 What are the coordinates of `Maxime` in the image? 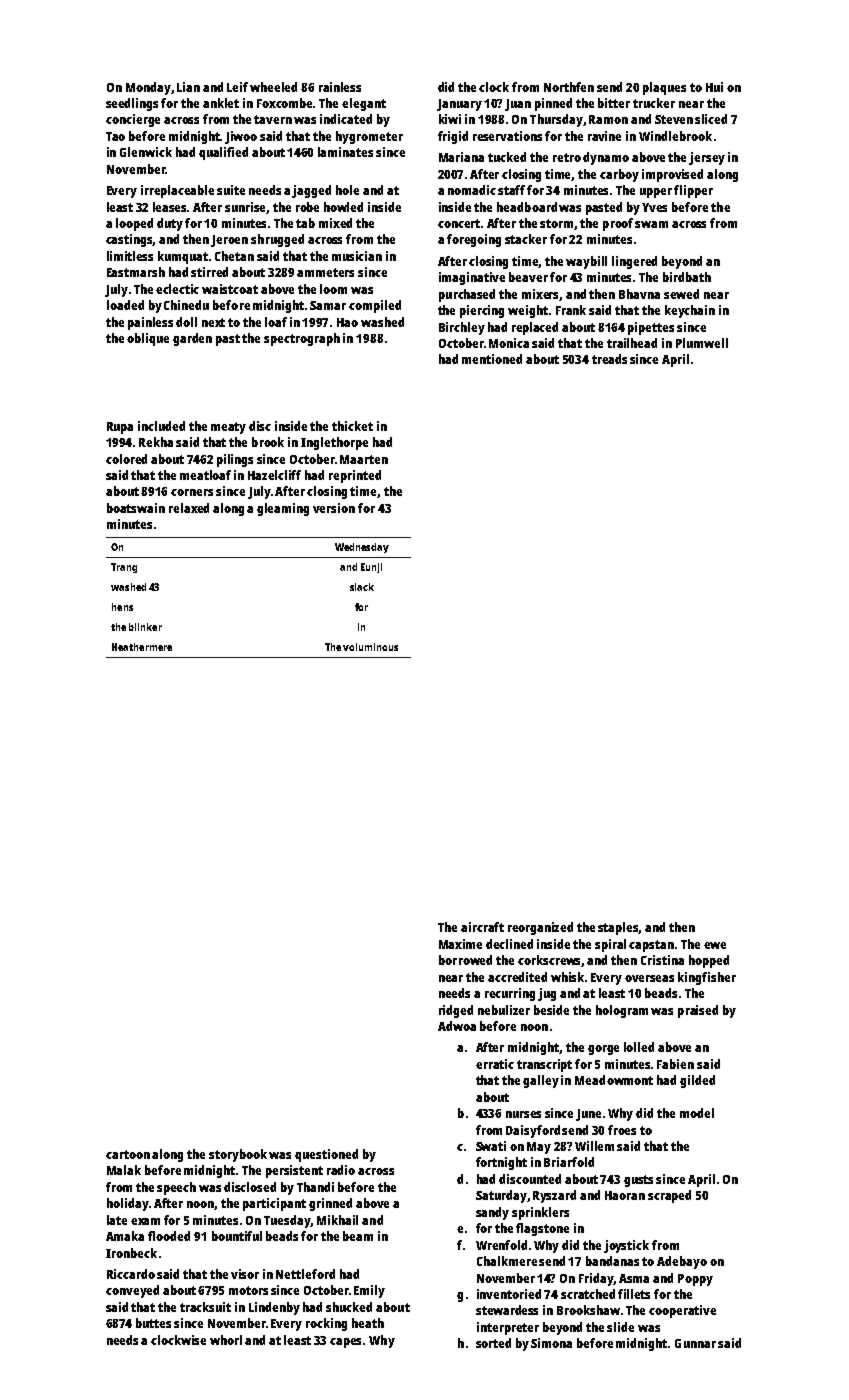 It's located at (460, 944).
